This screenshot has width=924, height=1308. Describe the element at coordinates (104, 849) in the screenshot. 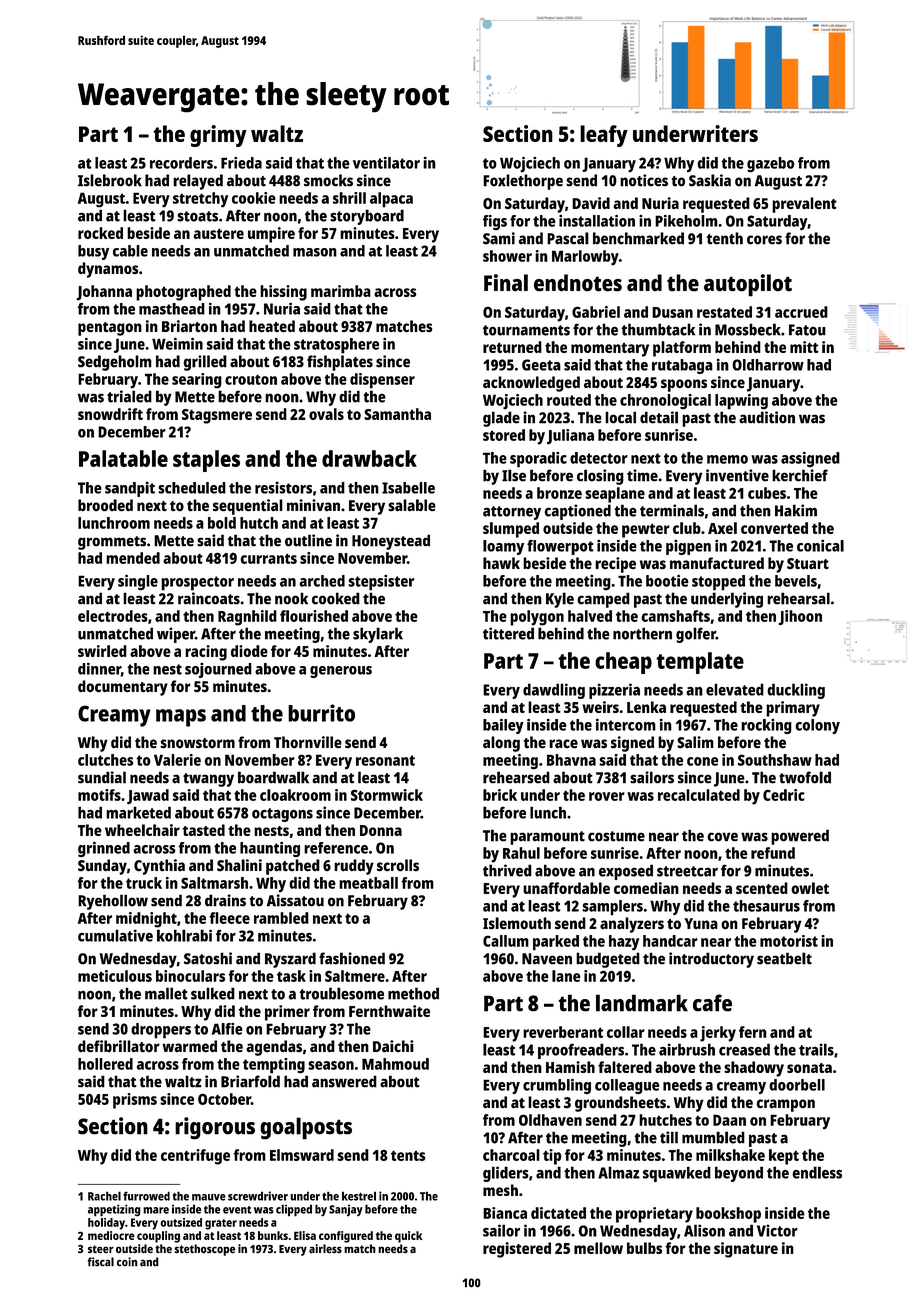

I see `grinned` at that location.
